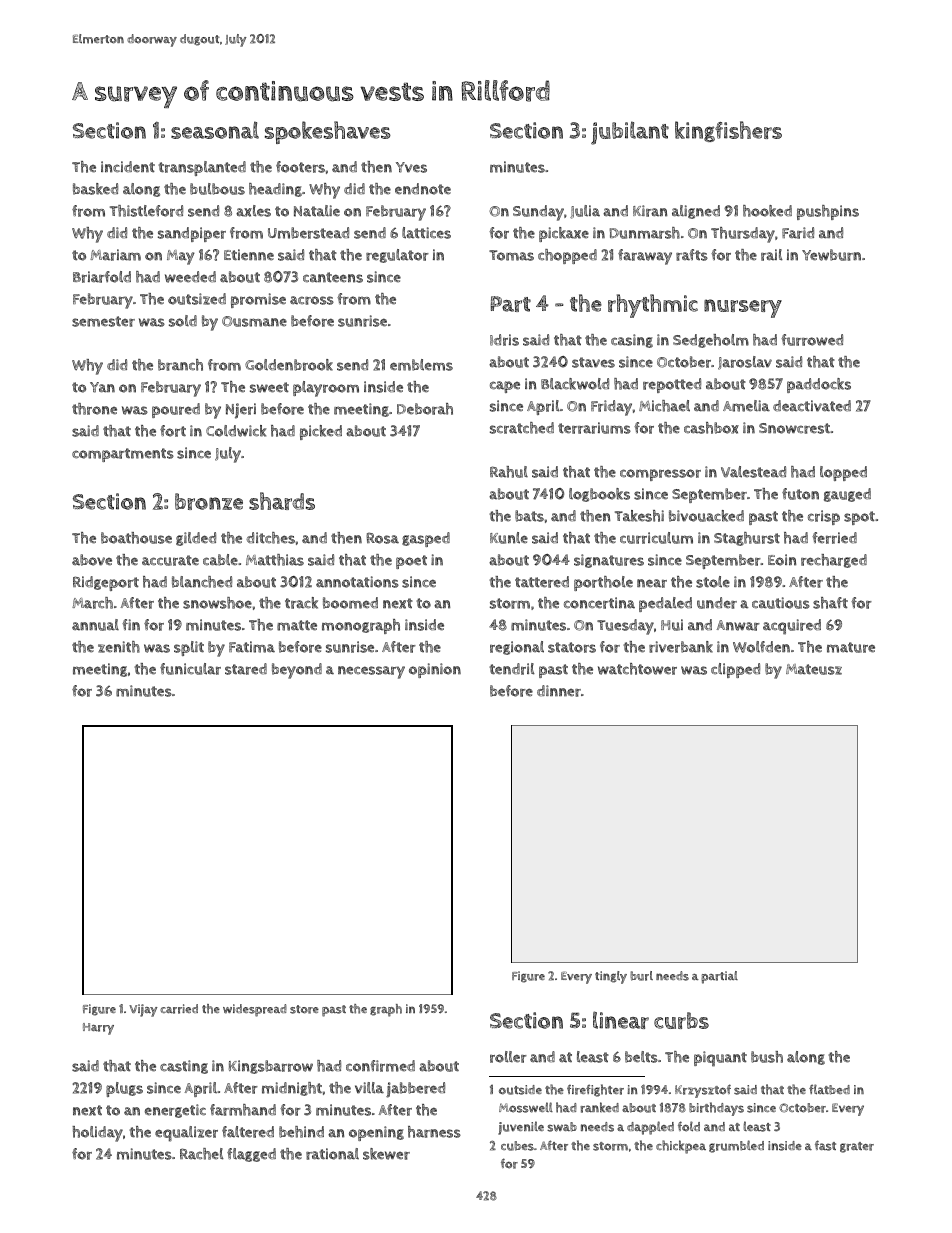  What do you see at coordinates (350, 603) in the screenshot?
I see `boomed` at bounding box center [350, 603].
